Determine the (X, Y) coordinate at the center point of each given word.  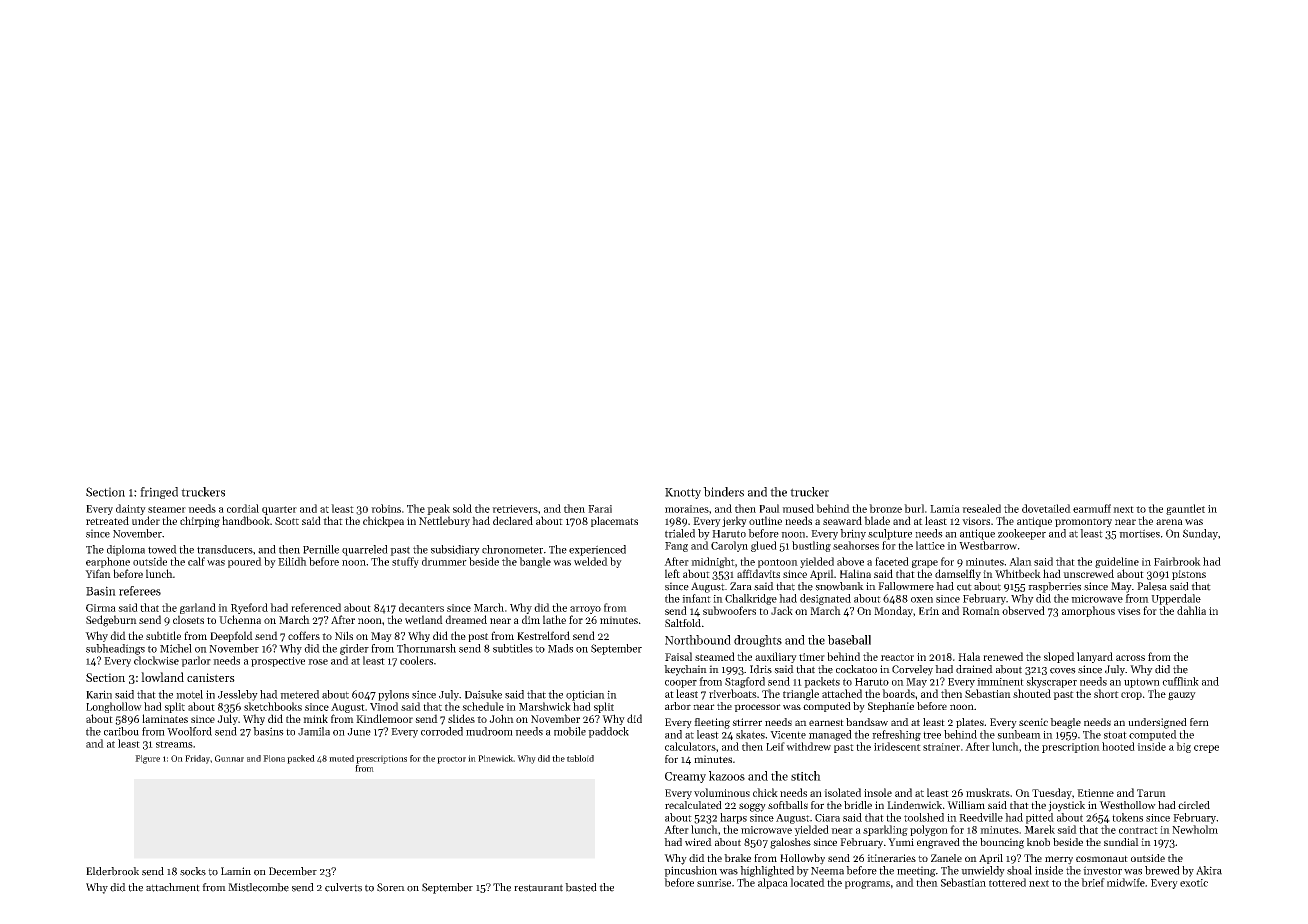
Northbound (698, 640)
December (293, 871)
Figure (147, 759)
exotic (1194, 883)
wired (698, 842)
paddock (608, 732)
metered (299, 694)
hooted (1118, 746)
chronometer (512, 549)
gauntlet (1185, 509)
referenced (316, 607)
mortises (1139, 533)
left (672, 573)
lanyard (1095, 657)
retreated (107, 520)
